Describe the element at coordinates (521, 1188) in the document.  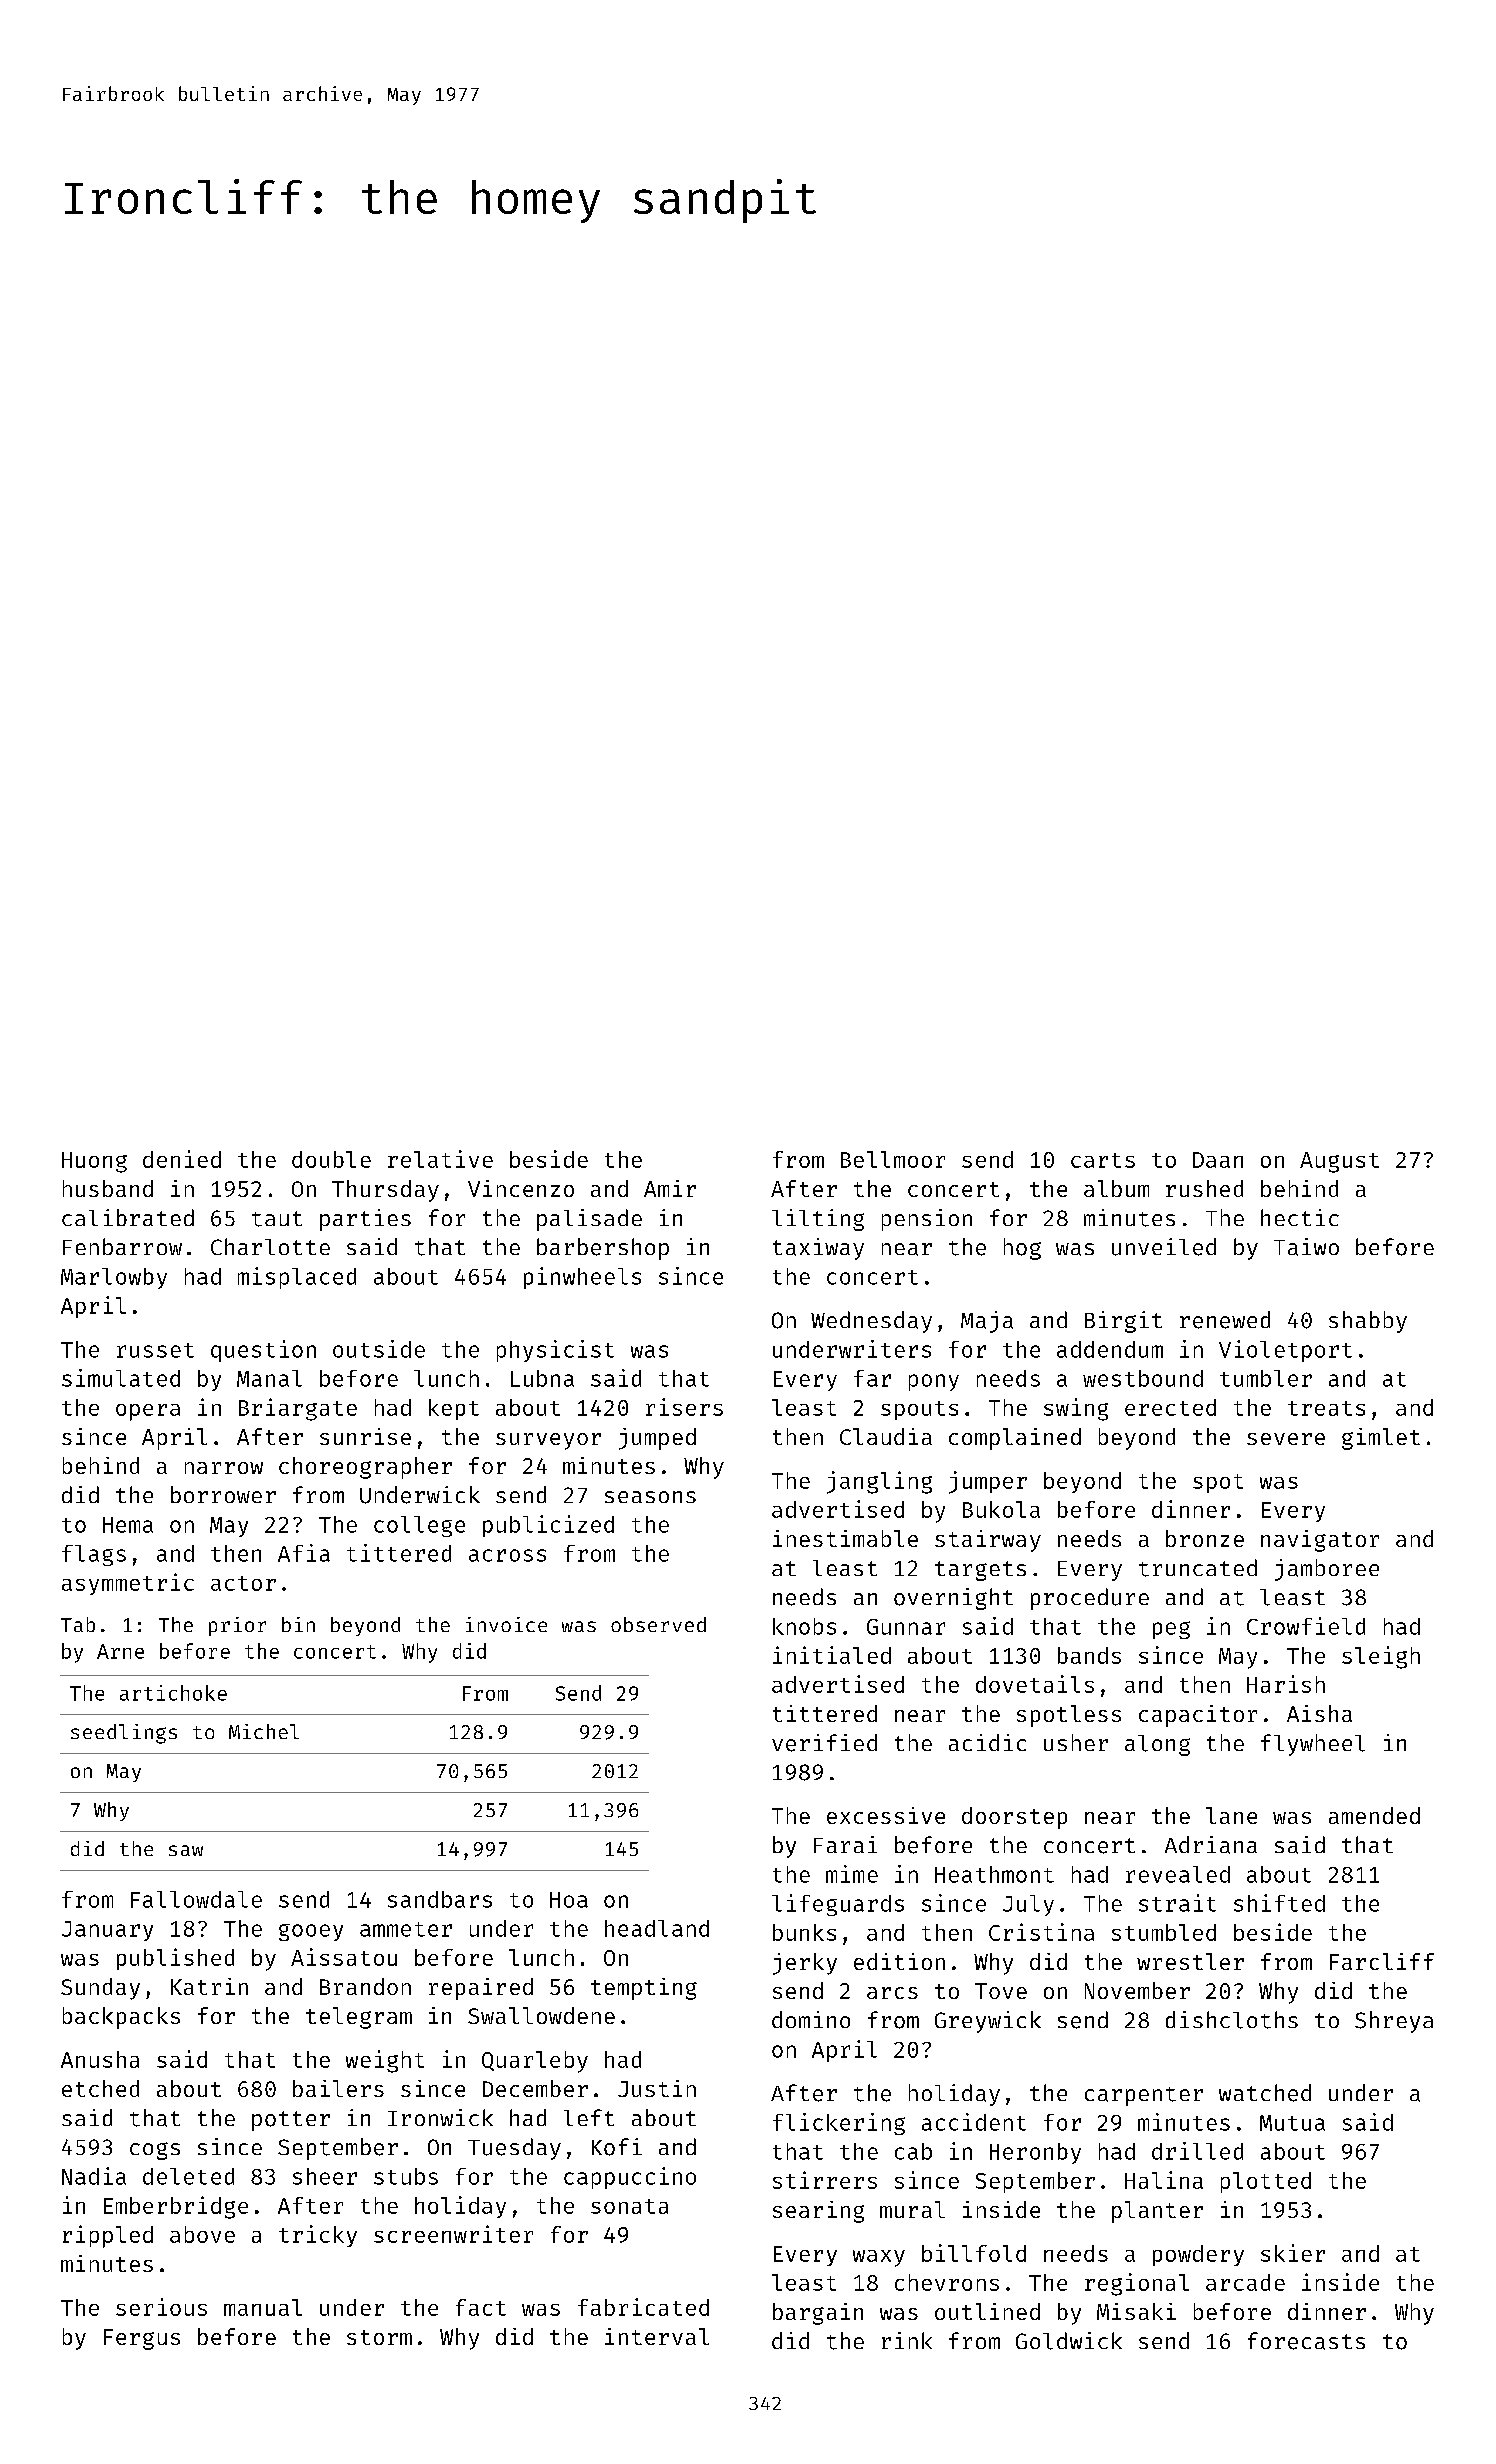
I see `Vincenzo` at that location.
